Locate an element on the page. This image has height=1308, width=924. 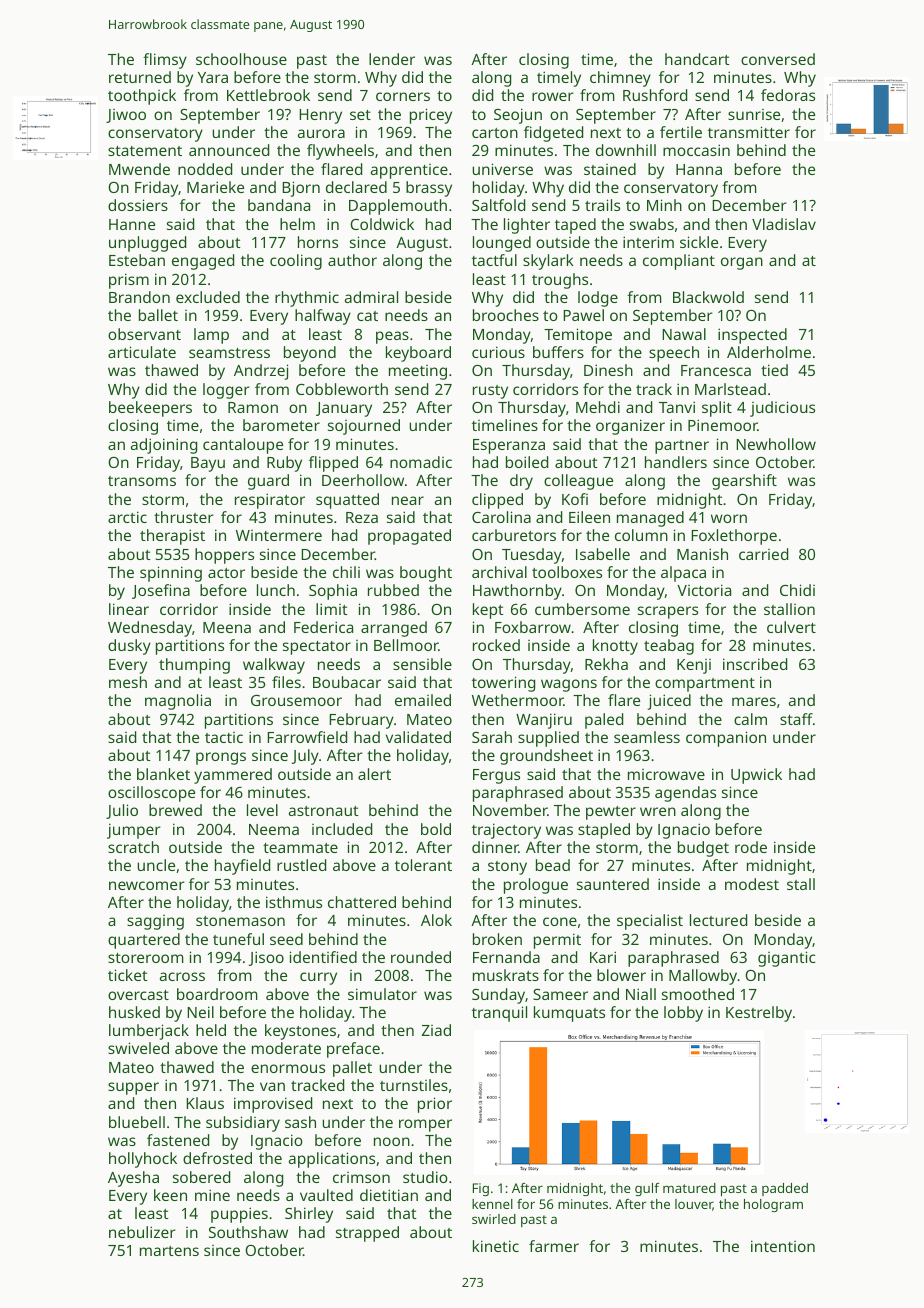
flimsy is located at coordinates (165, 61).
